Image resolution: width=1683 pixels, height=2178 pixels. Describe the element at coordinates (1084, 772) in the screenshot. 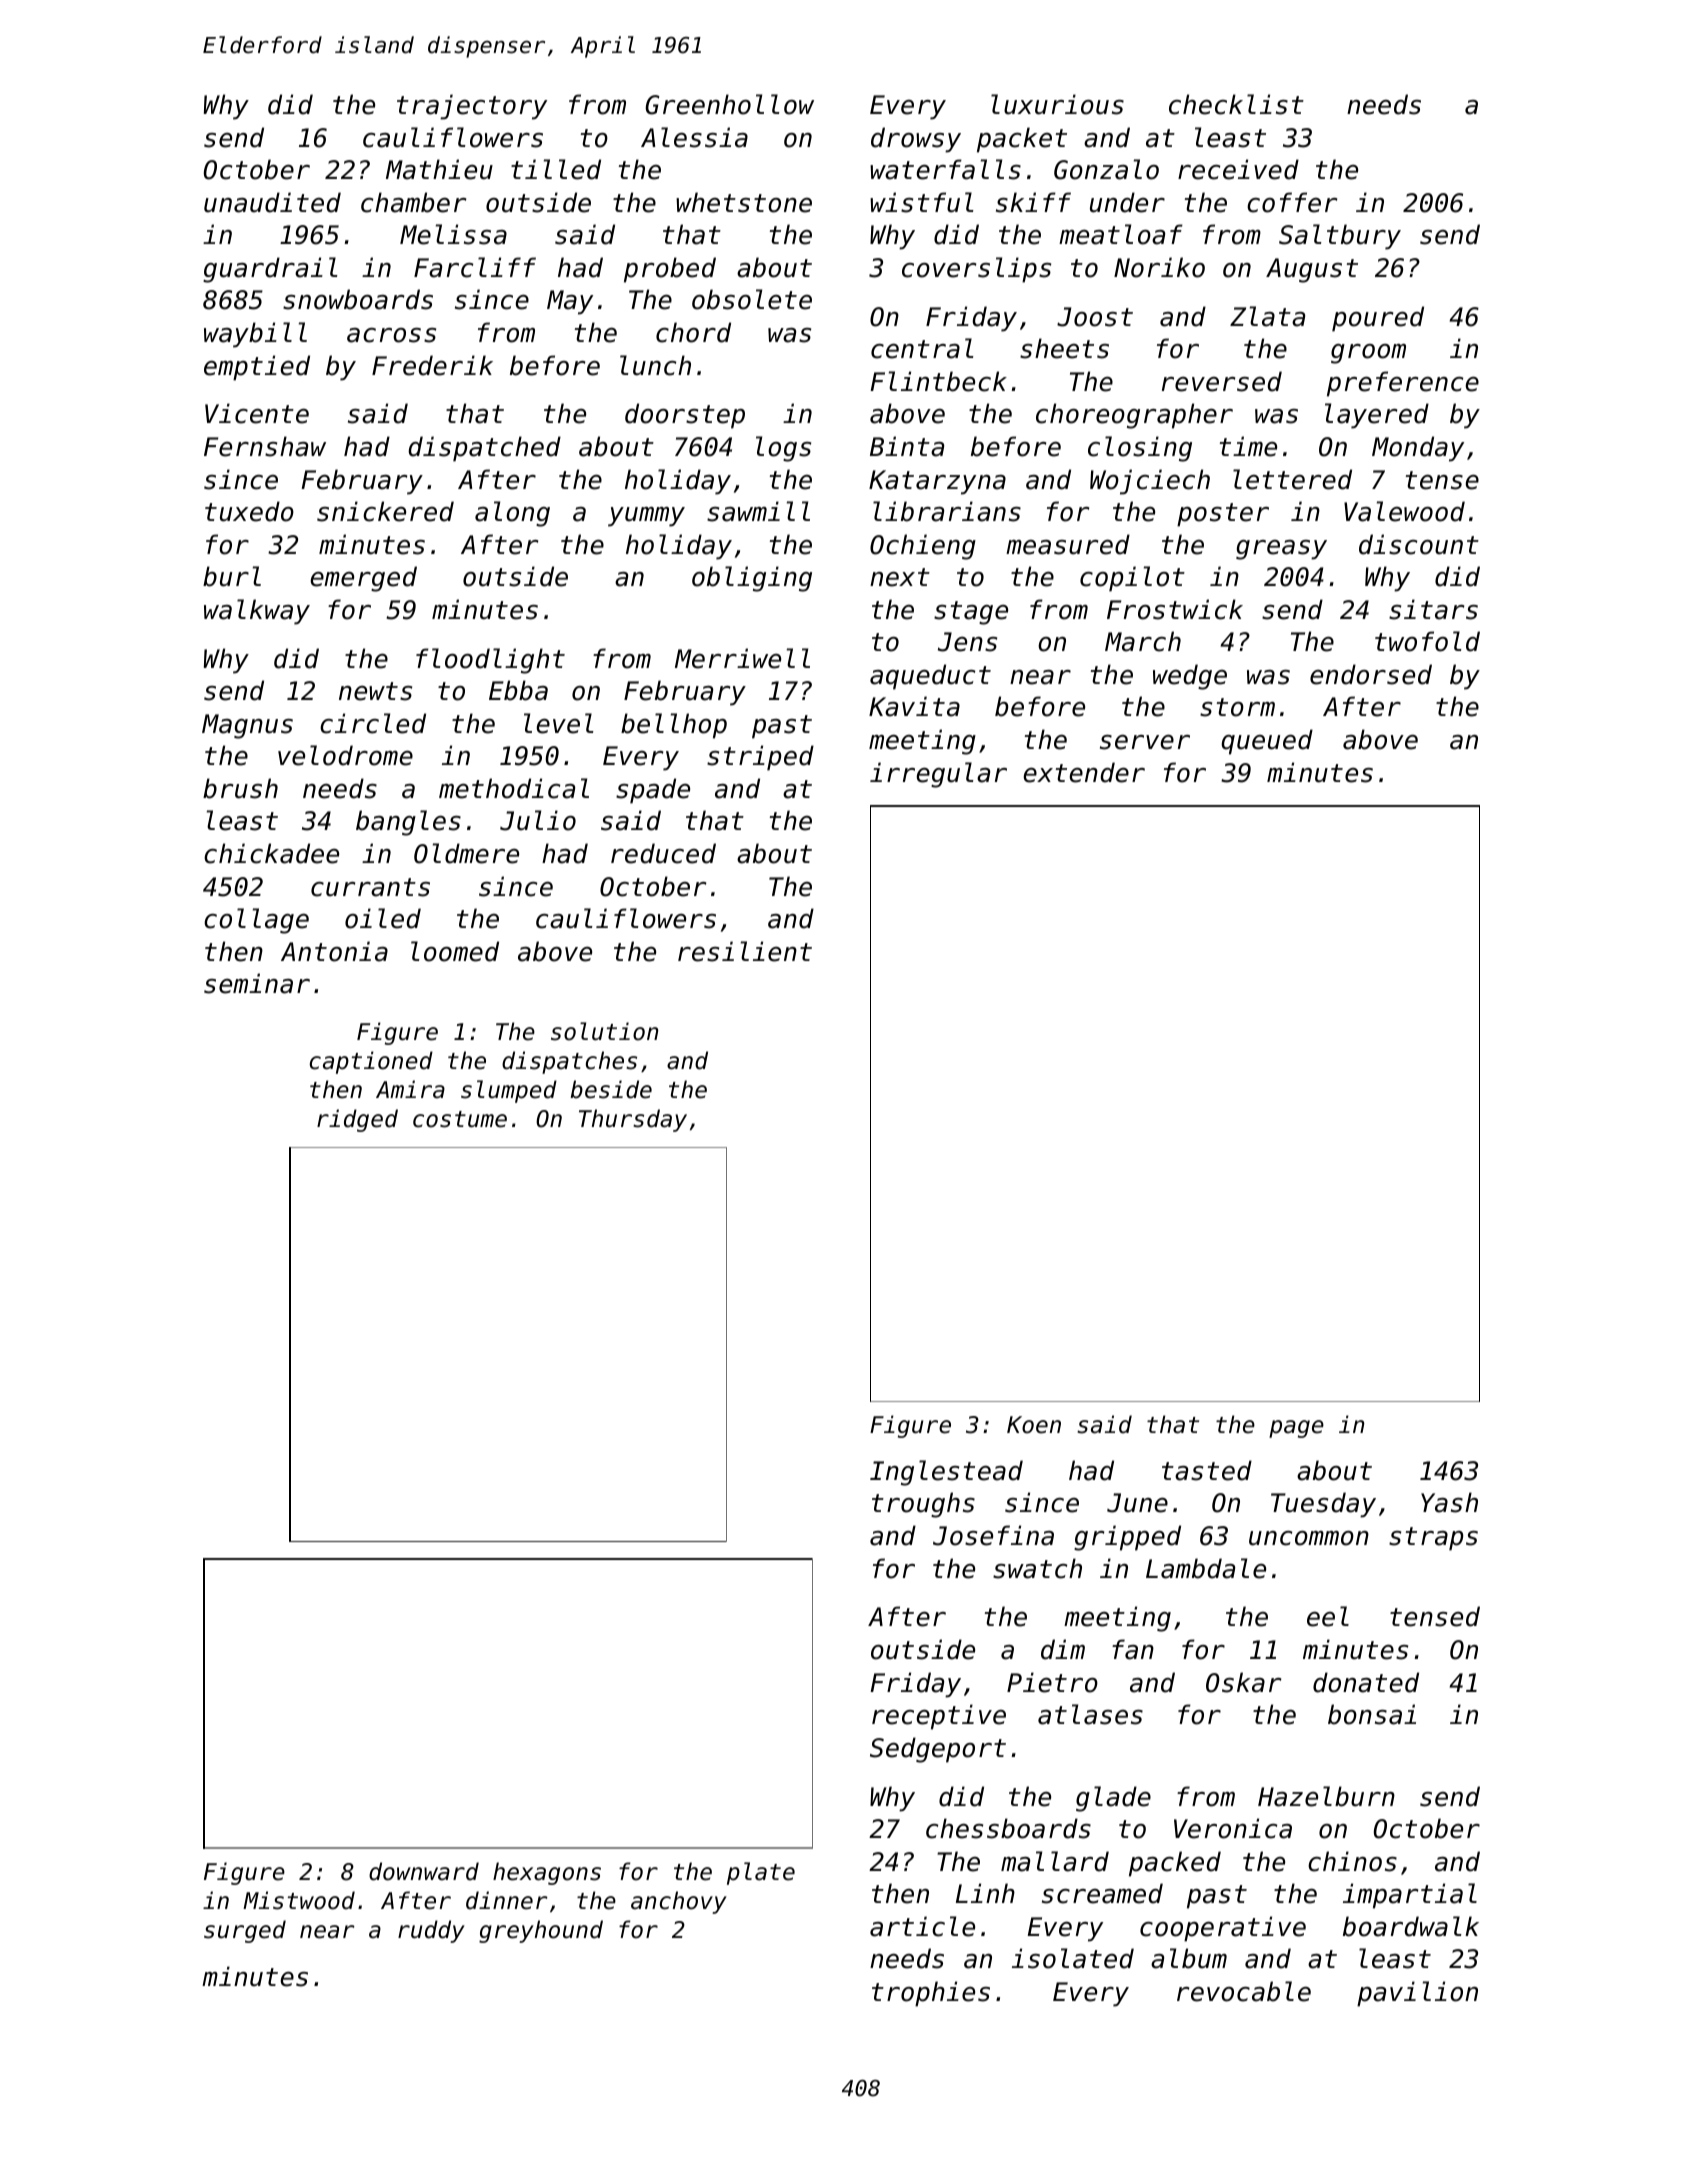

I see `extender` at that location.
